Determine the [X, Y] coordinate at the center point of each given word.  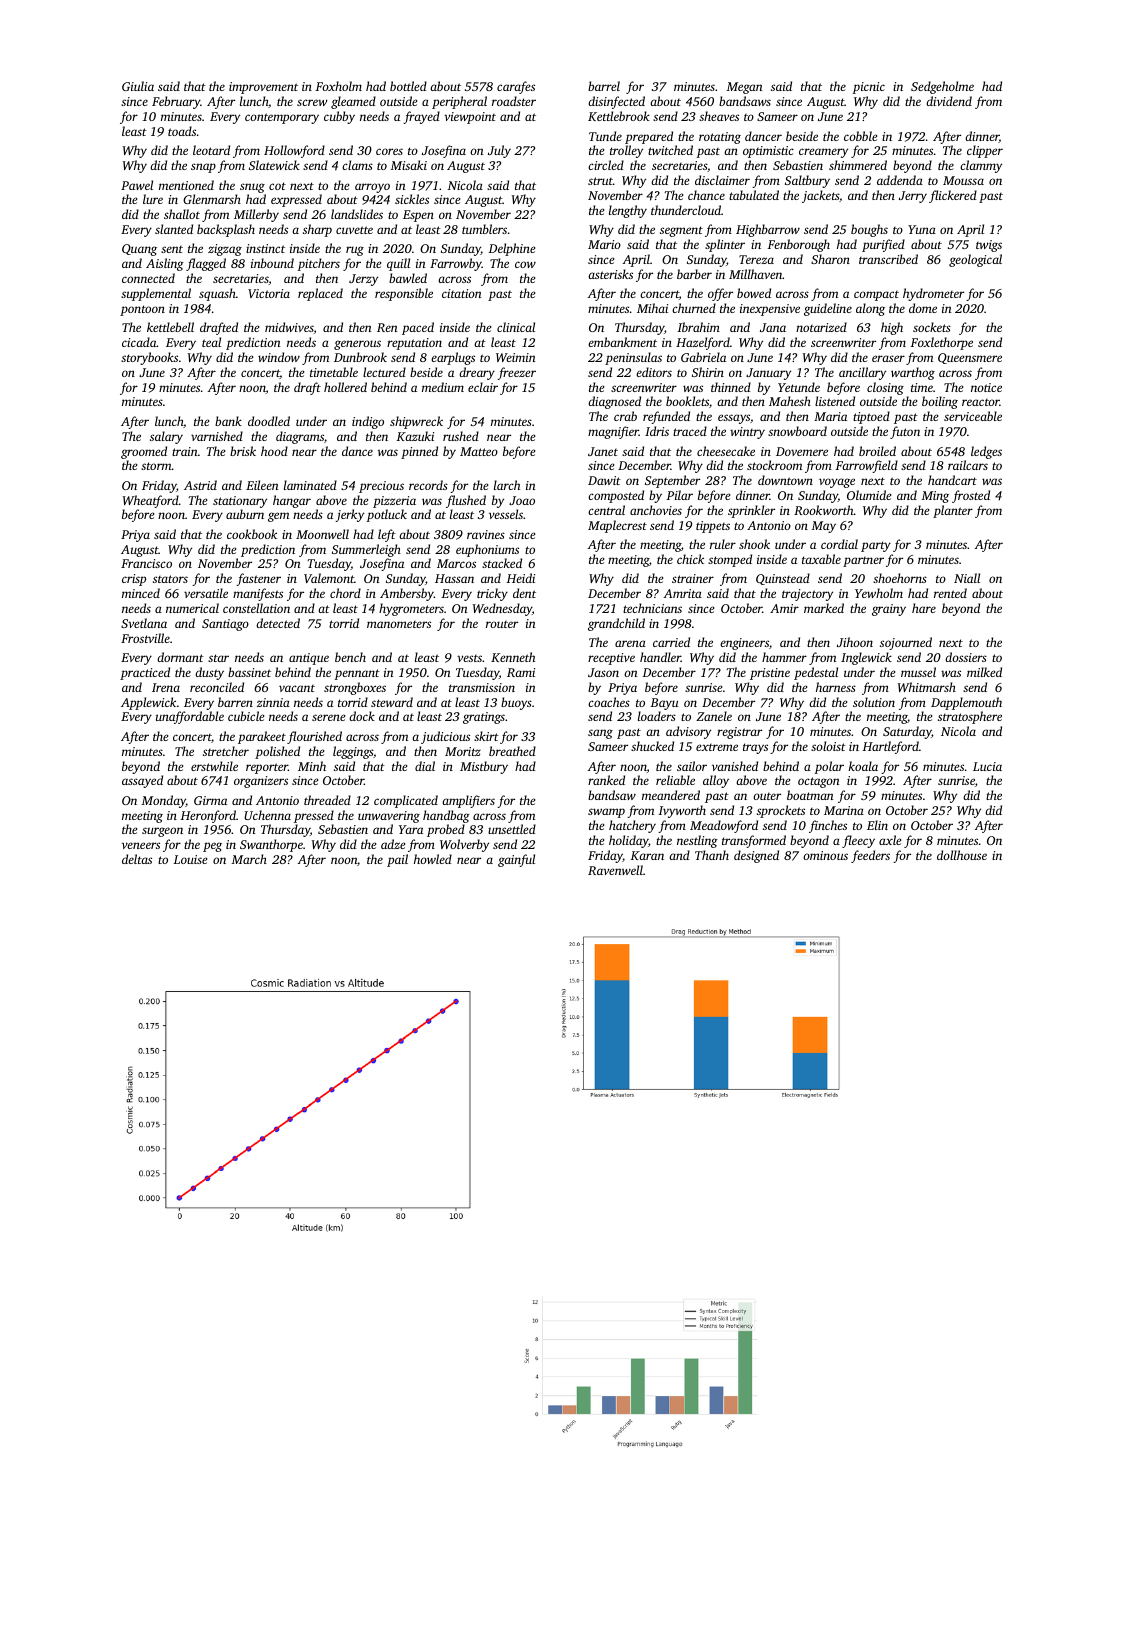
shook [754, 544]
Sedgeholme [942, 87]
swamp [606, 813]
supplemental [156, 294]
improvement [263, 88]
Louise [190, 859]
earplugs [453, 358]
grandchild [616, 624]
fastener [258, 579]
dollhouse [962, 855]
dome [923, 308]
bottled [408, 86]
